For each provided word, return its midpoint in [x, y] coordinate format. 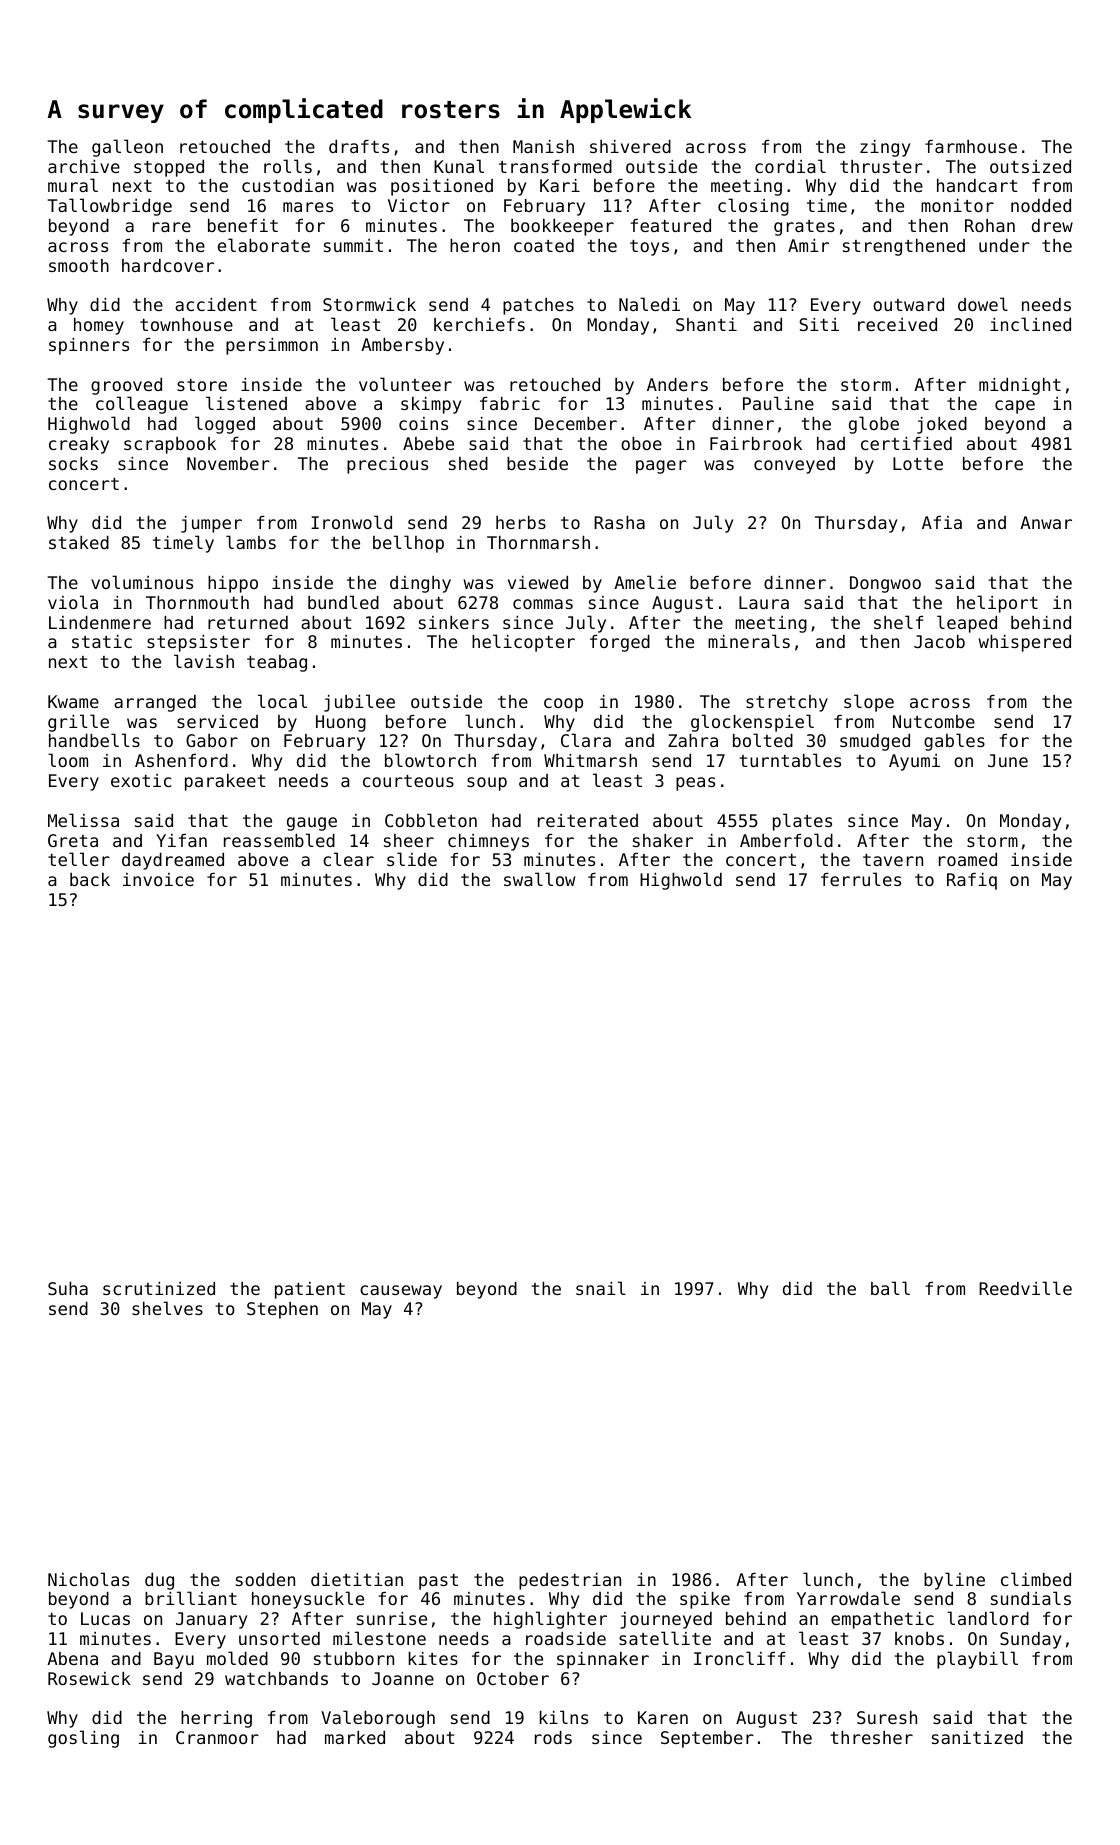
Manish [543, 146]
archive [84, 166]
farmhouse [971, 146]
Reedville [1025, 1288]
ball [890, 1288]
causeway [401, 1292]
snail [601, 1288]
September [707, 1739]
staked [79, 542]
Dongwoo [885, 584]
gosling [83, 1739]
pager [661, 467]
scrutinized [159, 1288]
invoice [158, 879]
